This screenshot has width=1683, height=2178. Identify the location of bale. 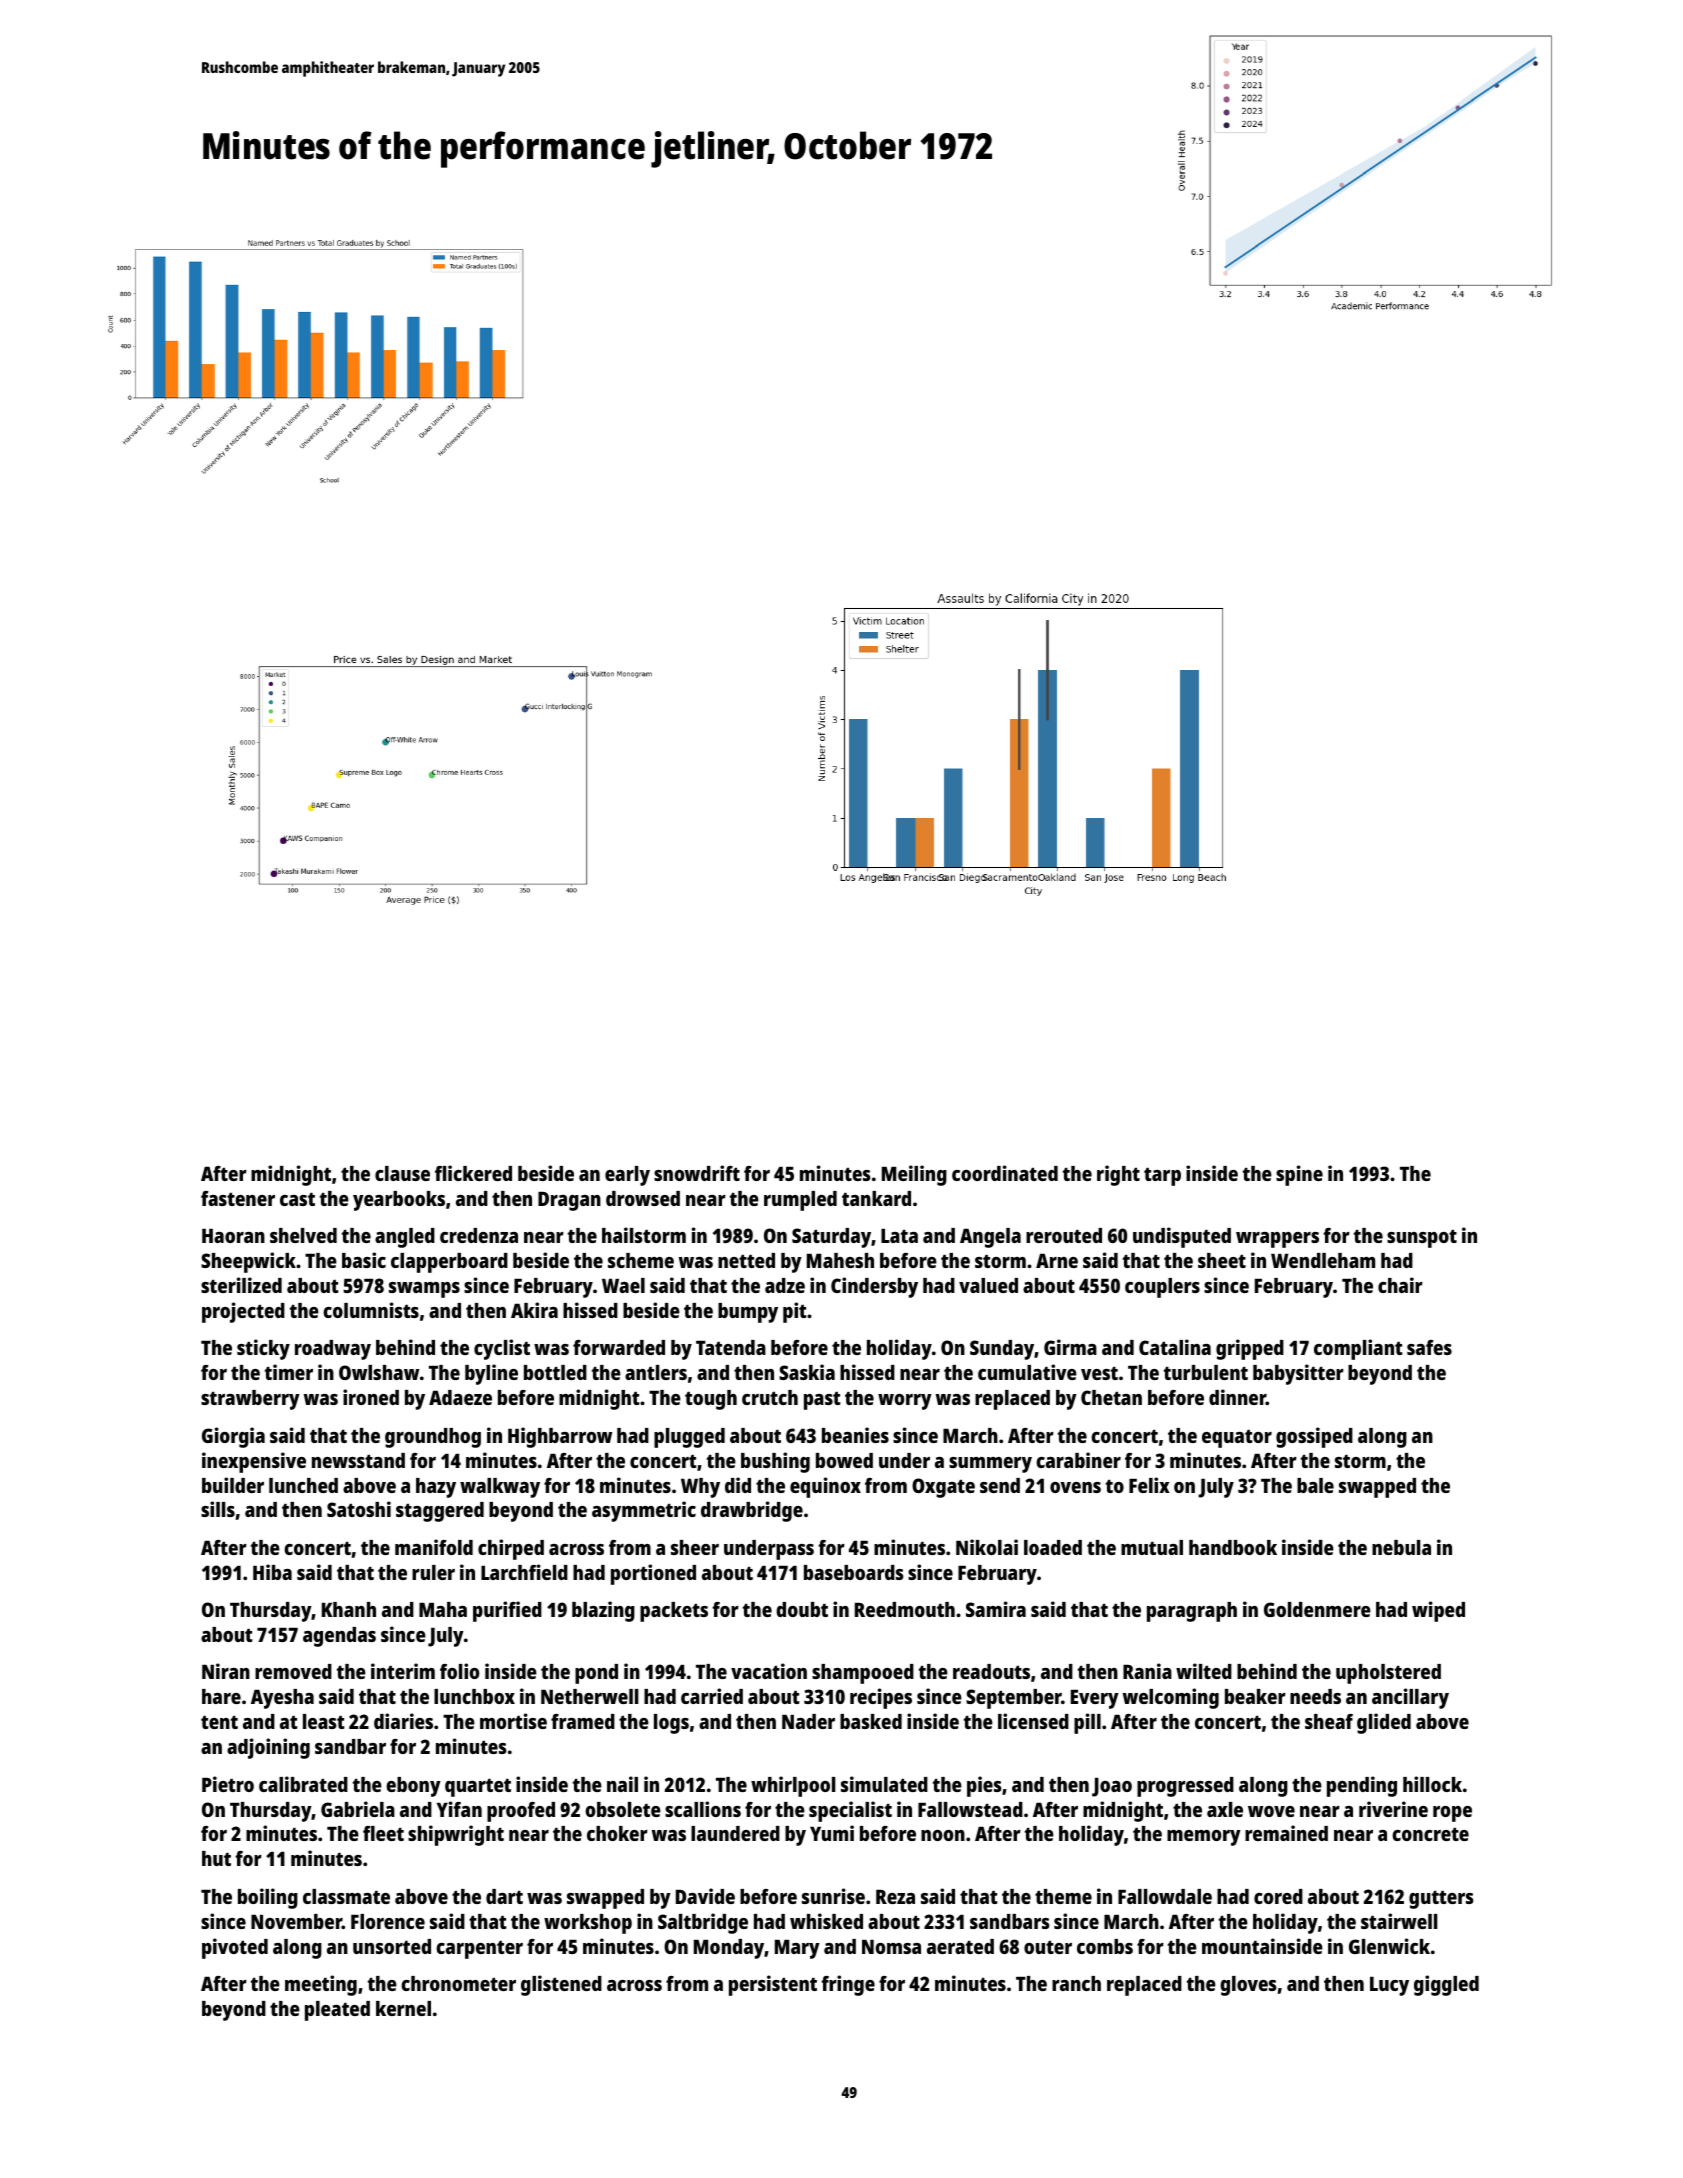
(1315, 1485).
